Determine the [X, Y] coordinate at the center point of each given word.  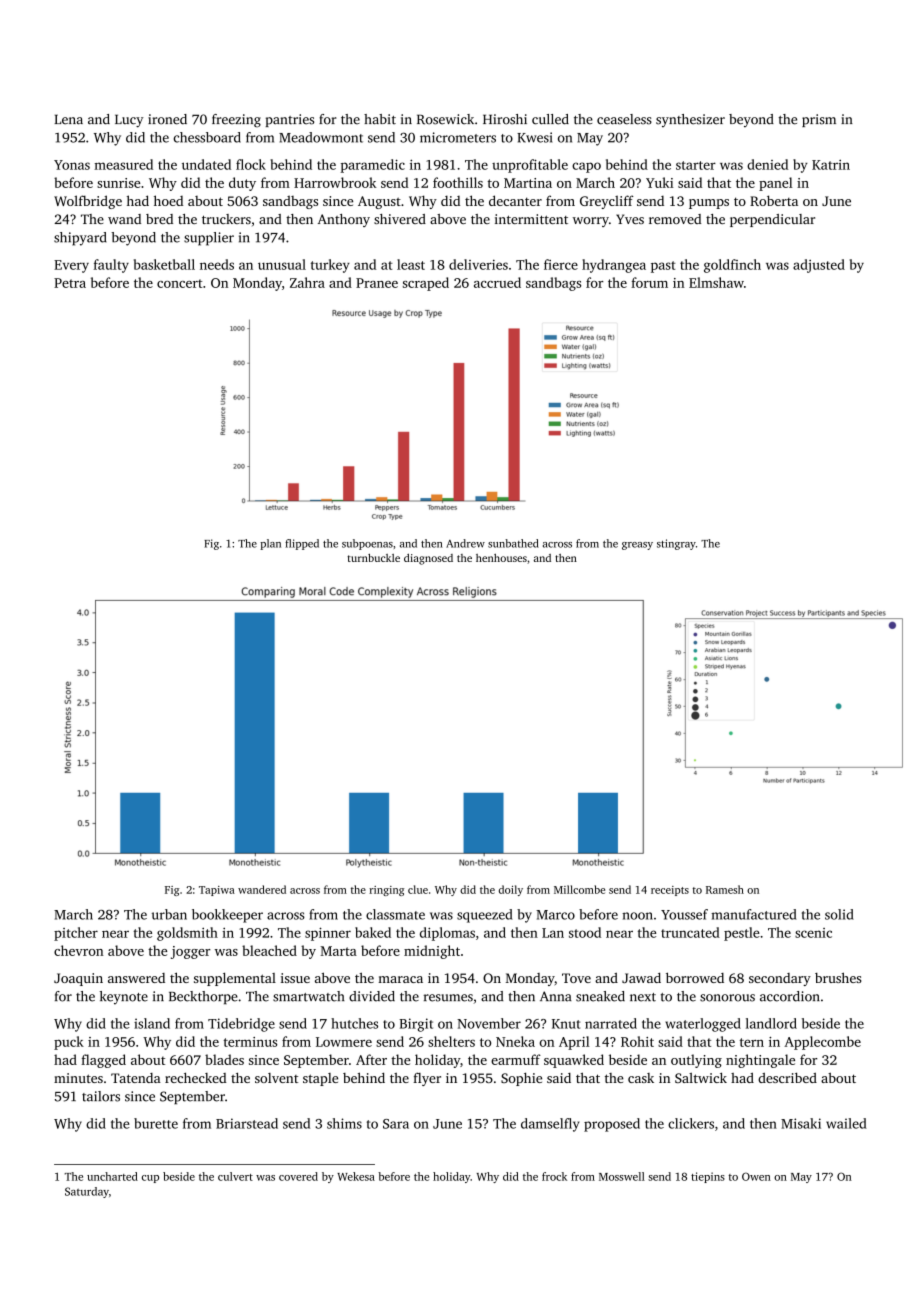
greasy [637, 546]
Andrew [465, 543]
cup [150, 1179]
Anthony [344, 220]
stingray [676, 544]
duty [242, 184]
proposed [612, 1125]
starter [696, 165]
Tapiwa [217, 891]
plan [270, 544]
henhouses [501, 558]
